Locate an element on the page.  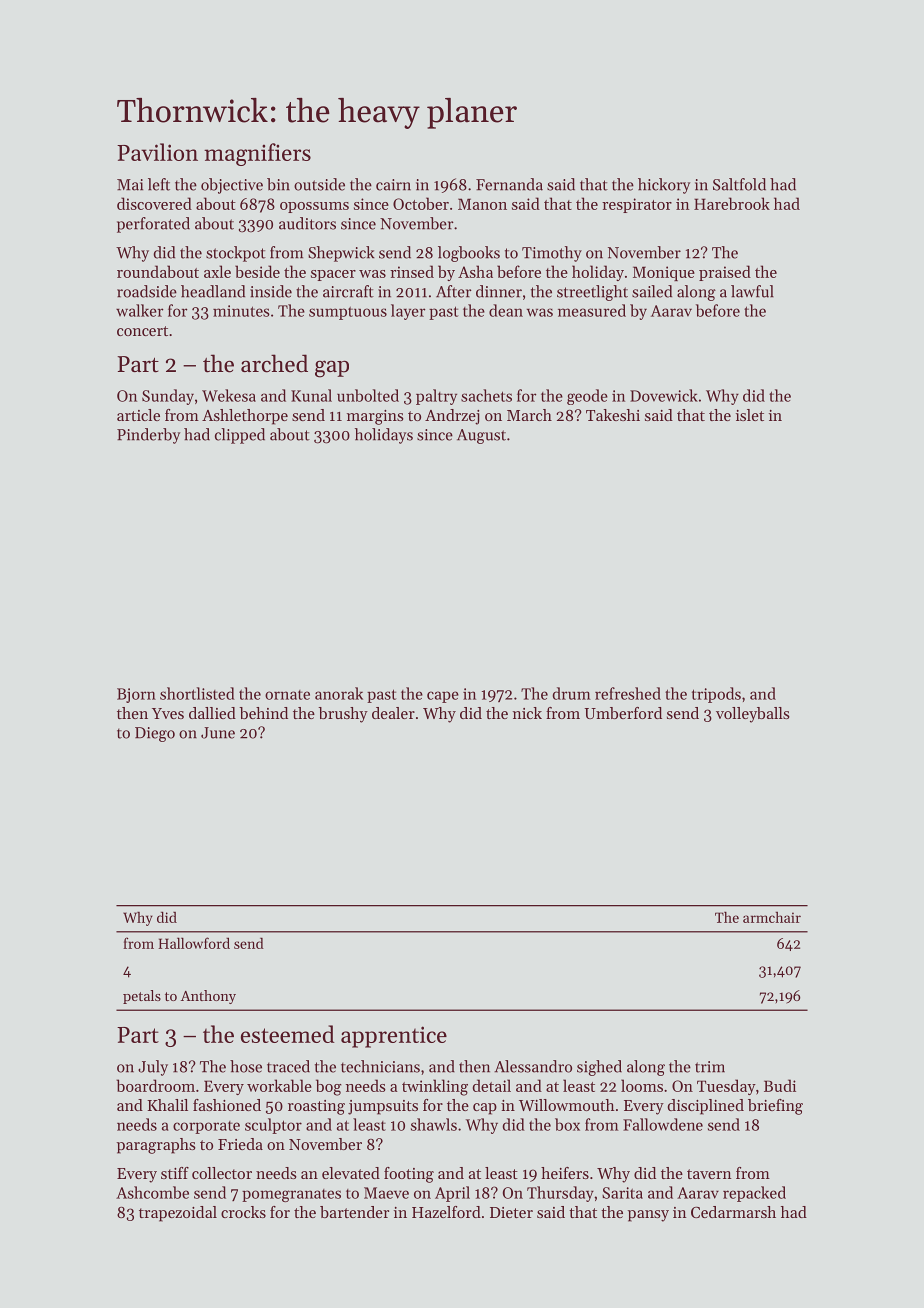
ornate is located at coordinates (287, 695).
